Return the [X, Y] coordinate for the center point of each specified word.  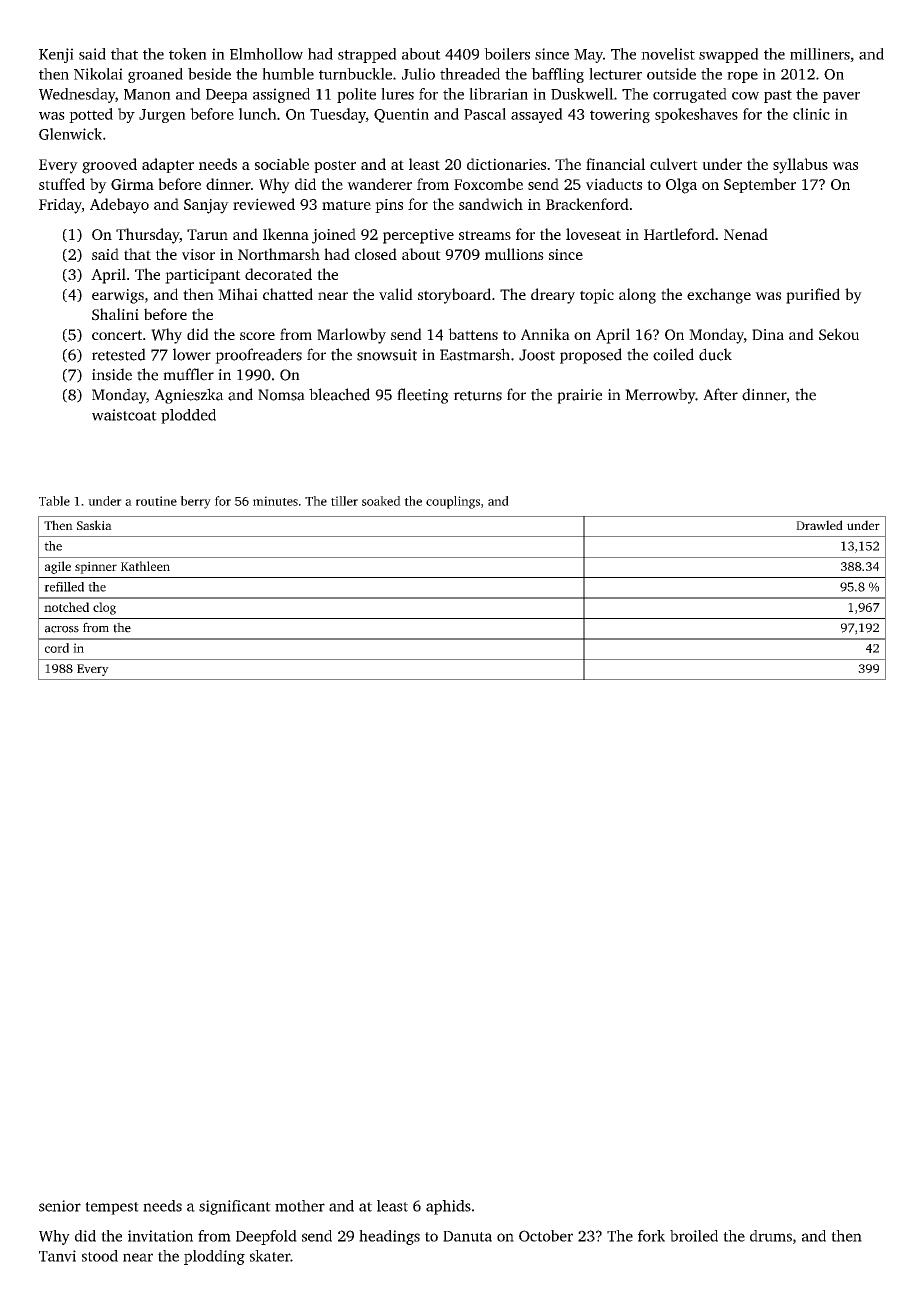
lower [192, 354]
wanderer [379, 184]
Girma [132, 184]
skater [270, 1256]
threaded [470, 74]
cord [57, 648]
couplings [453, 502]
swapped [729, 55]
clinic [811, 114]
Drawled [819, 525]
